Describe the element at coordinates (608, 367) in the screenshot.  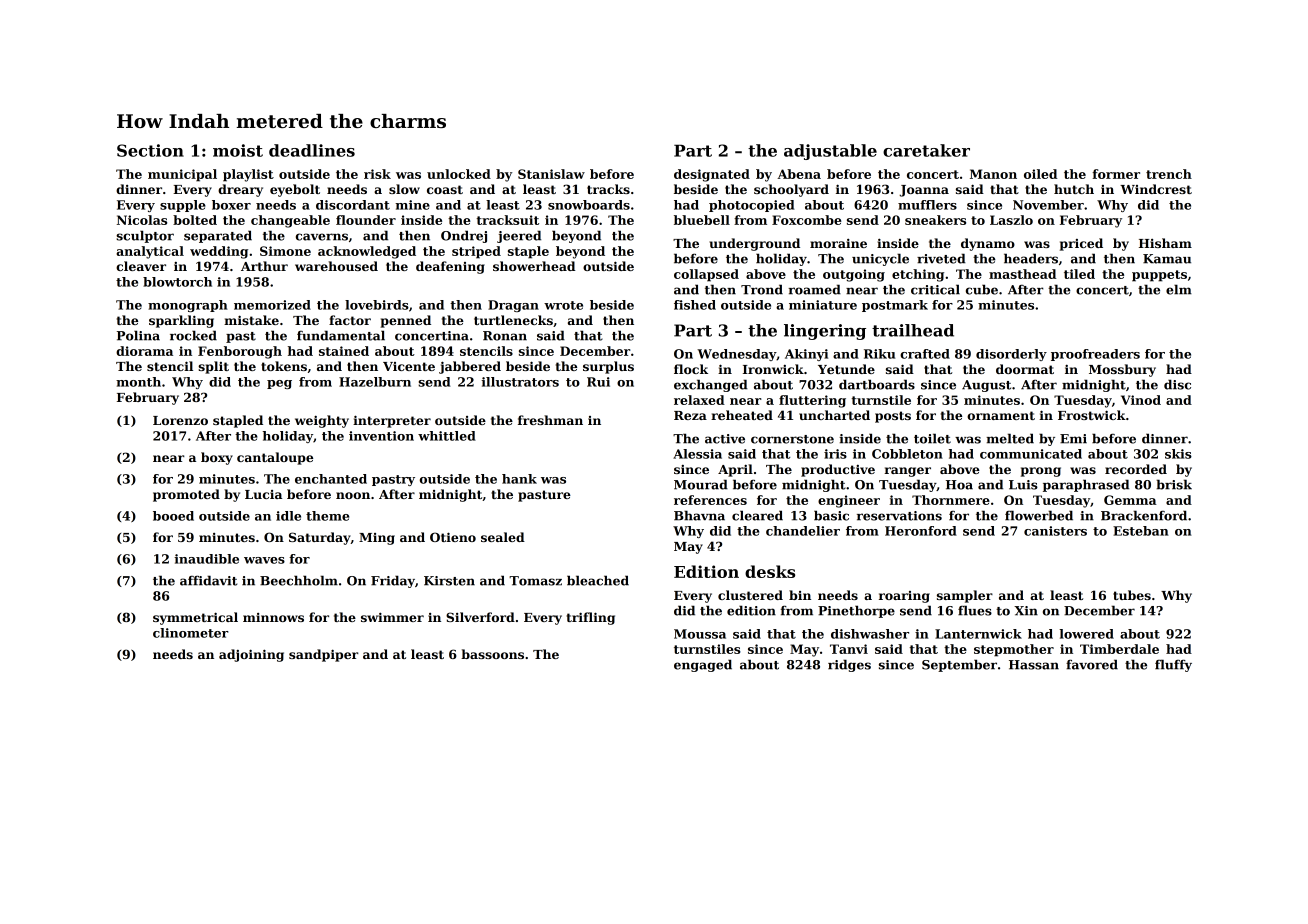
I see `surplus` at that location.
